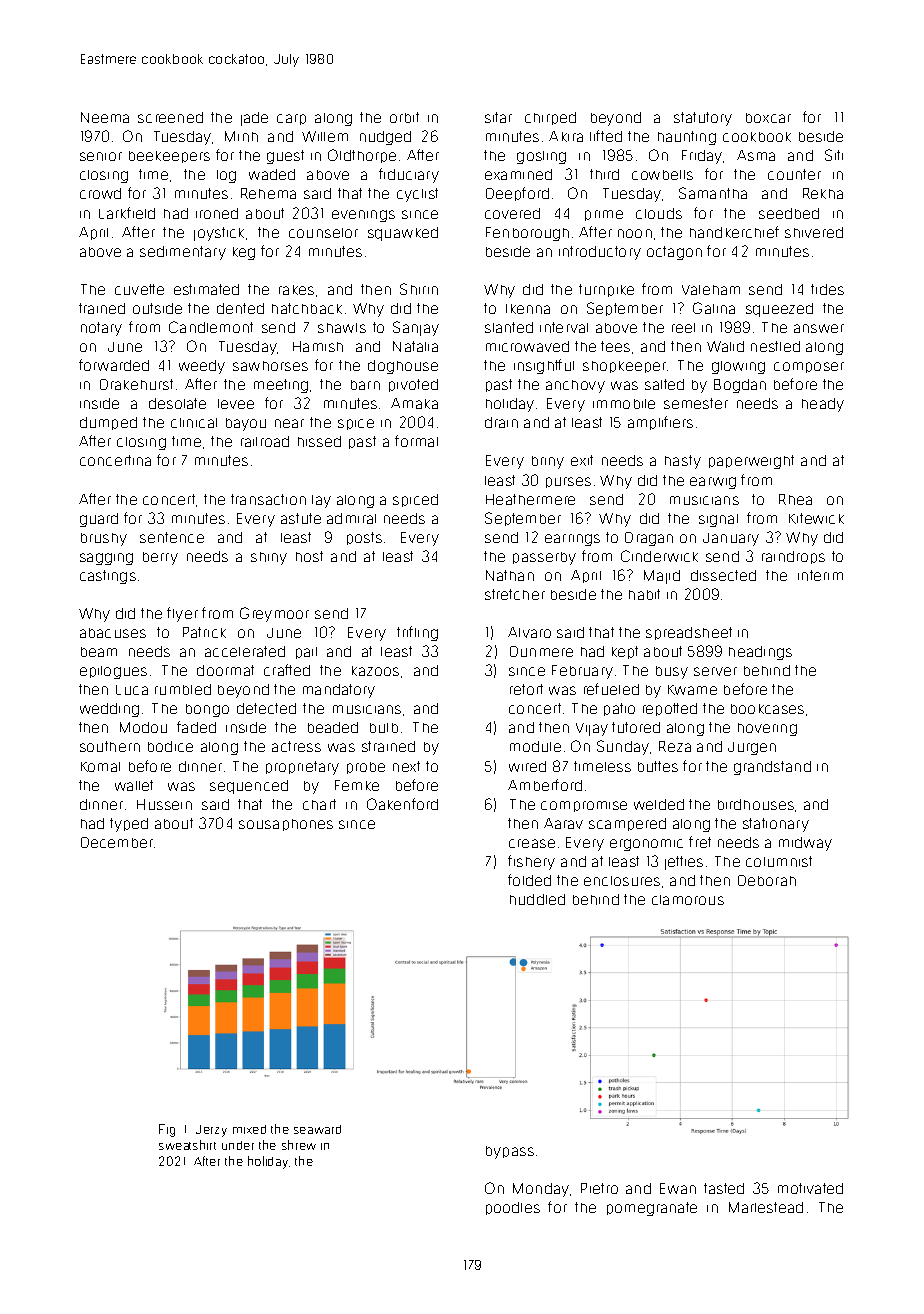 Image resolution: width=924 pixels, height=1314 pixels. What do you see at coordinates (510, 1152) in the screenshot?
I see `bypass` at bounding box center [510, 1152].
